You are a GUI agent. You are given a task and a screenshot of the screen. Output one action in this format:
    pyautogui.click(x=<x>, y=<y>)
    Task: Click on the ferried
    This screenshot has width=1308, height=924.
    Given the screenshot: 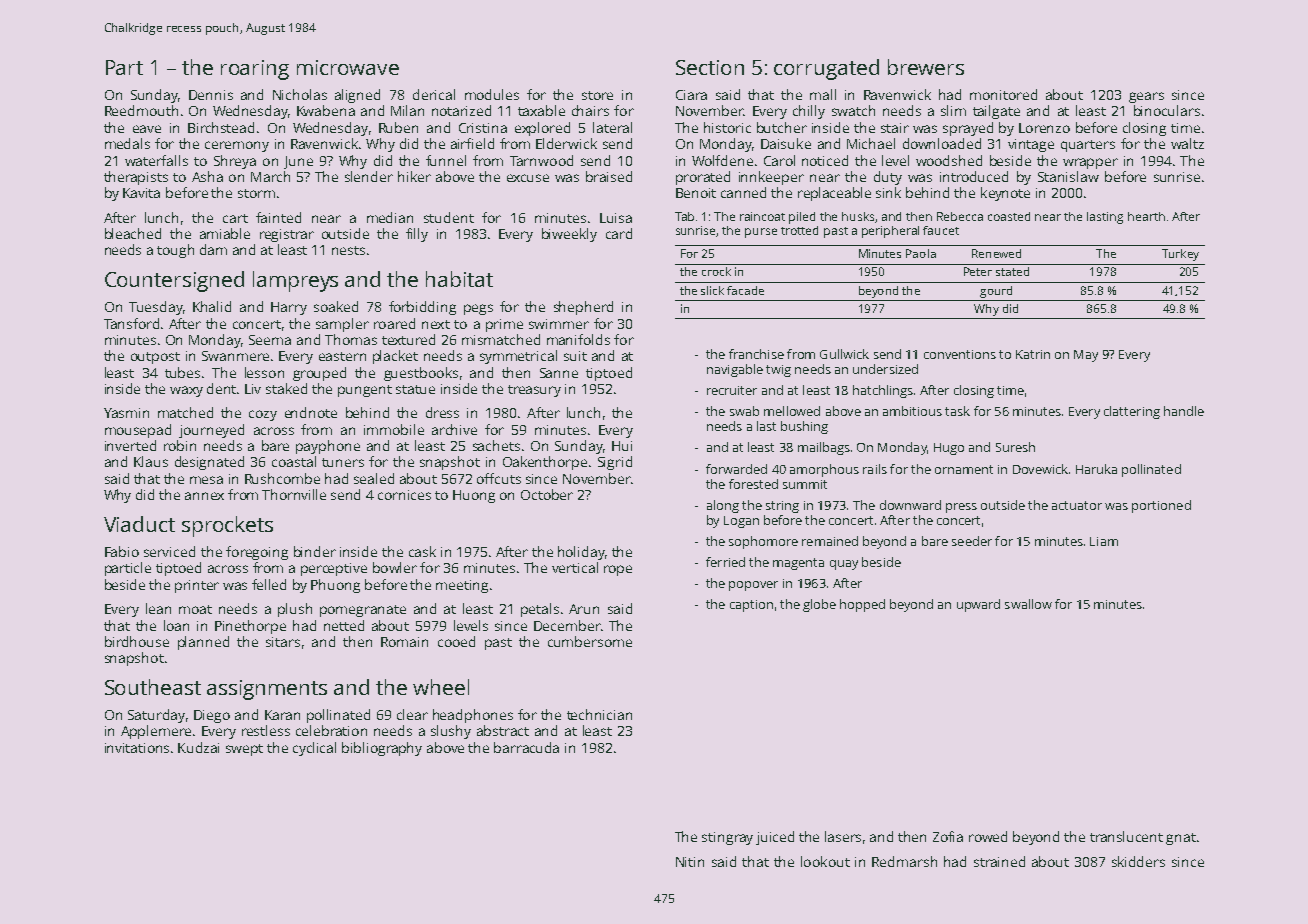 What is the action you would take?
    pyautogui.click(x=725, y=562)
